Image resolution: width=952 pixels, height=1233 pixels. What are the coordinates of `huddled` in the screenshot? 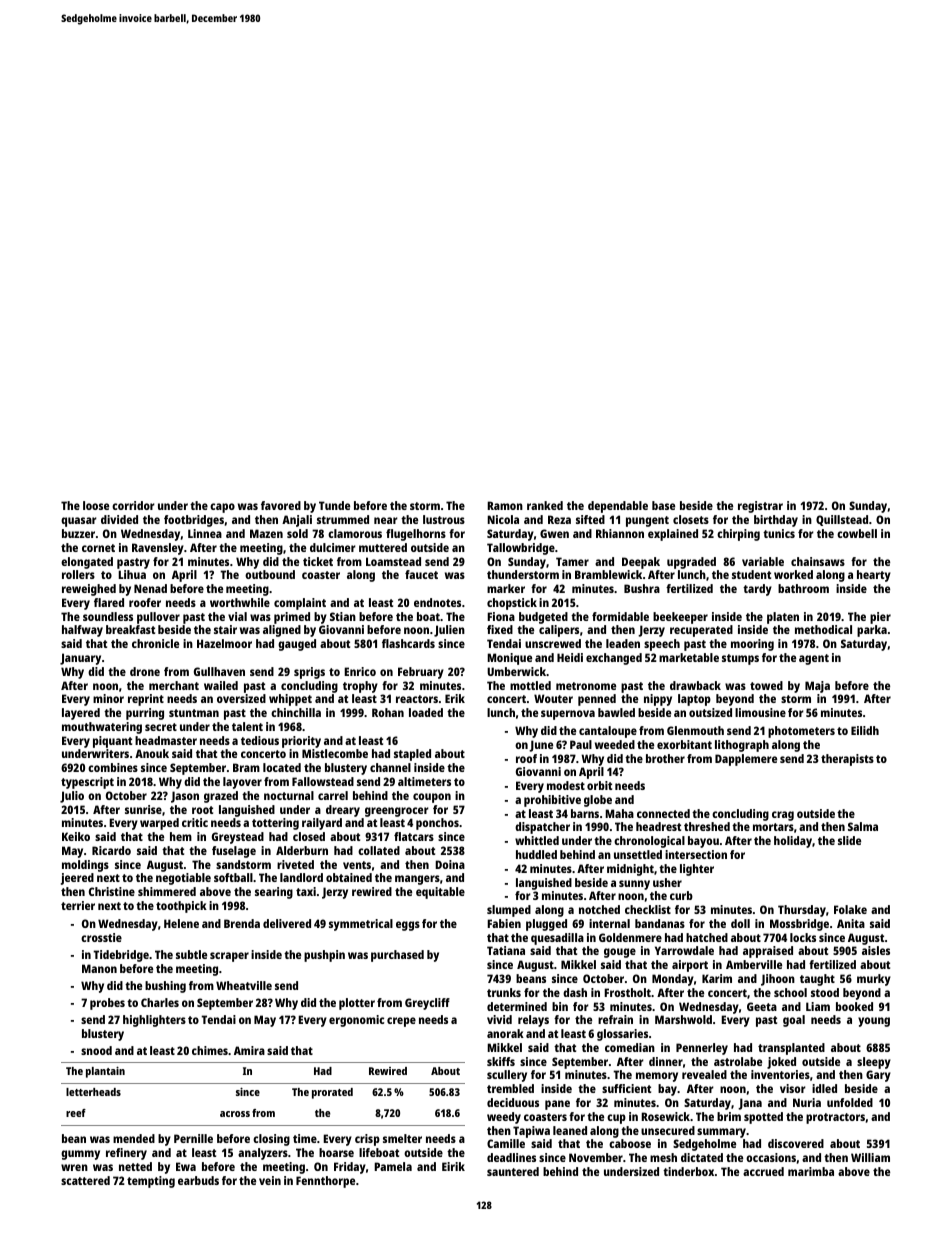 It's located at (536, 854).
